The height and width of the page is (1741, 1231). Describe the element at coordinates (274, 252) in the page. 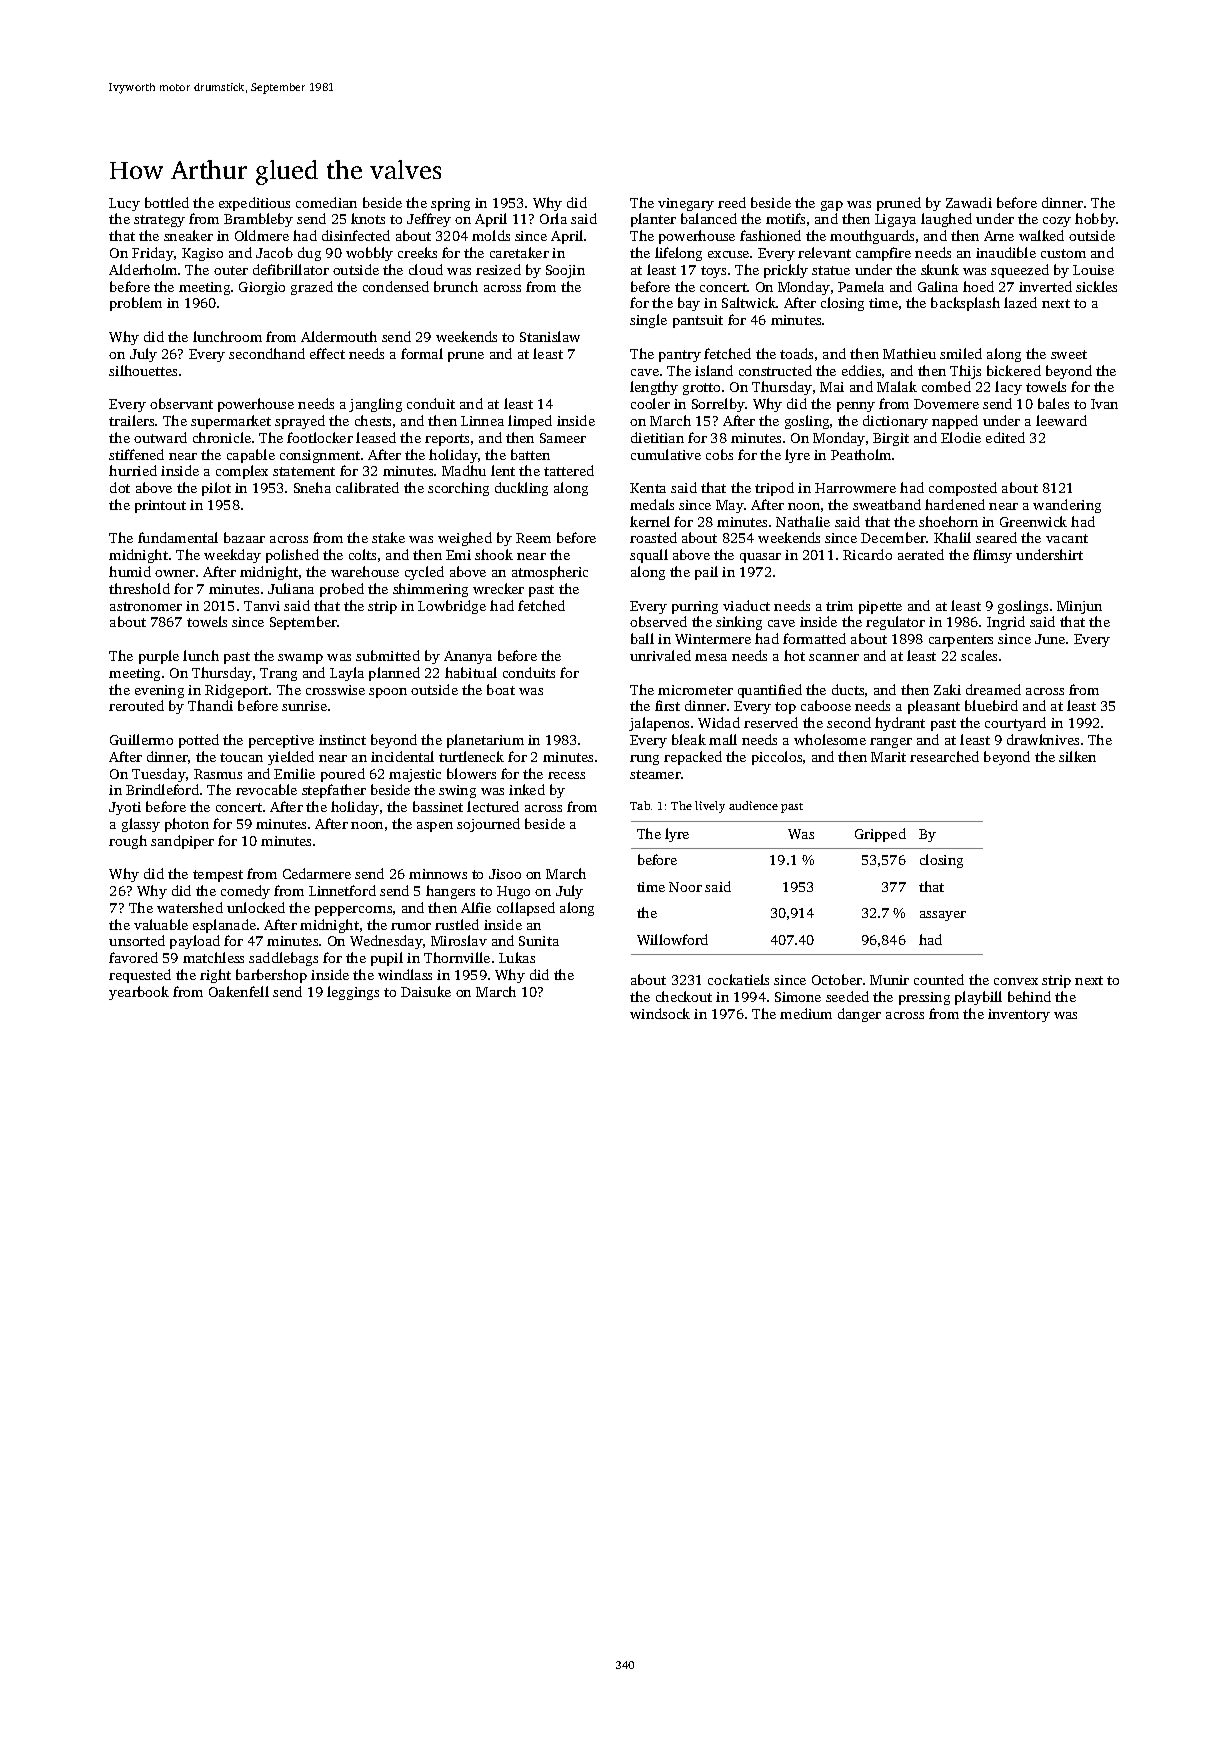

I see `Jacob` at that location.
